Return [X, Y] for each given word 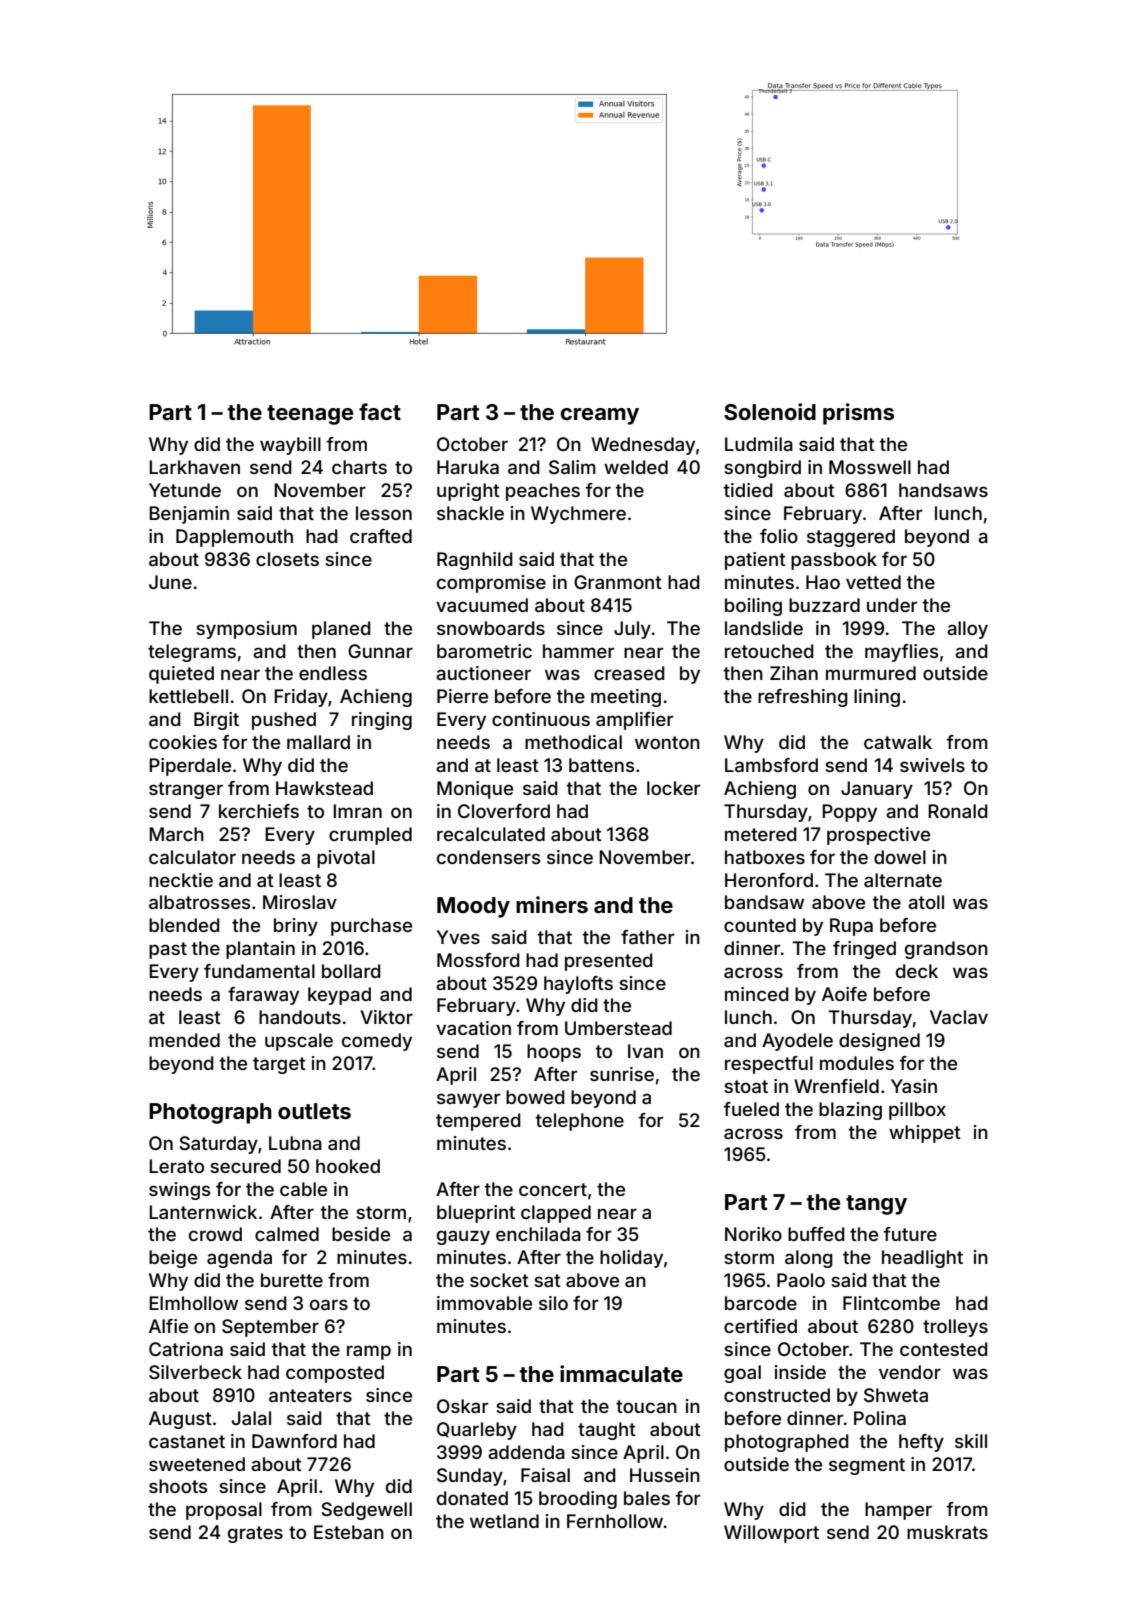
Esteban [349, 1532]
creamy [600, 416]
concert [553, 1189]
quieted [181, 675]
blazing [850, 1111]
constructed [777, 1395]
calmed [287, 1234]
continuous [541, 719]
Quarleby [477, 1431]
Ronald [958, 811]
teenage [310, 415]
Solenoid [770, 411]
